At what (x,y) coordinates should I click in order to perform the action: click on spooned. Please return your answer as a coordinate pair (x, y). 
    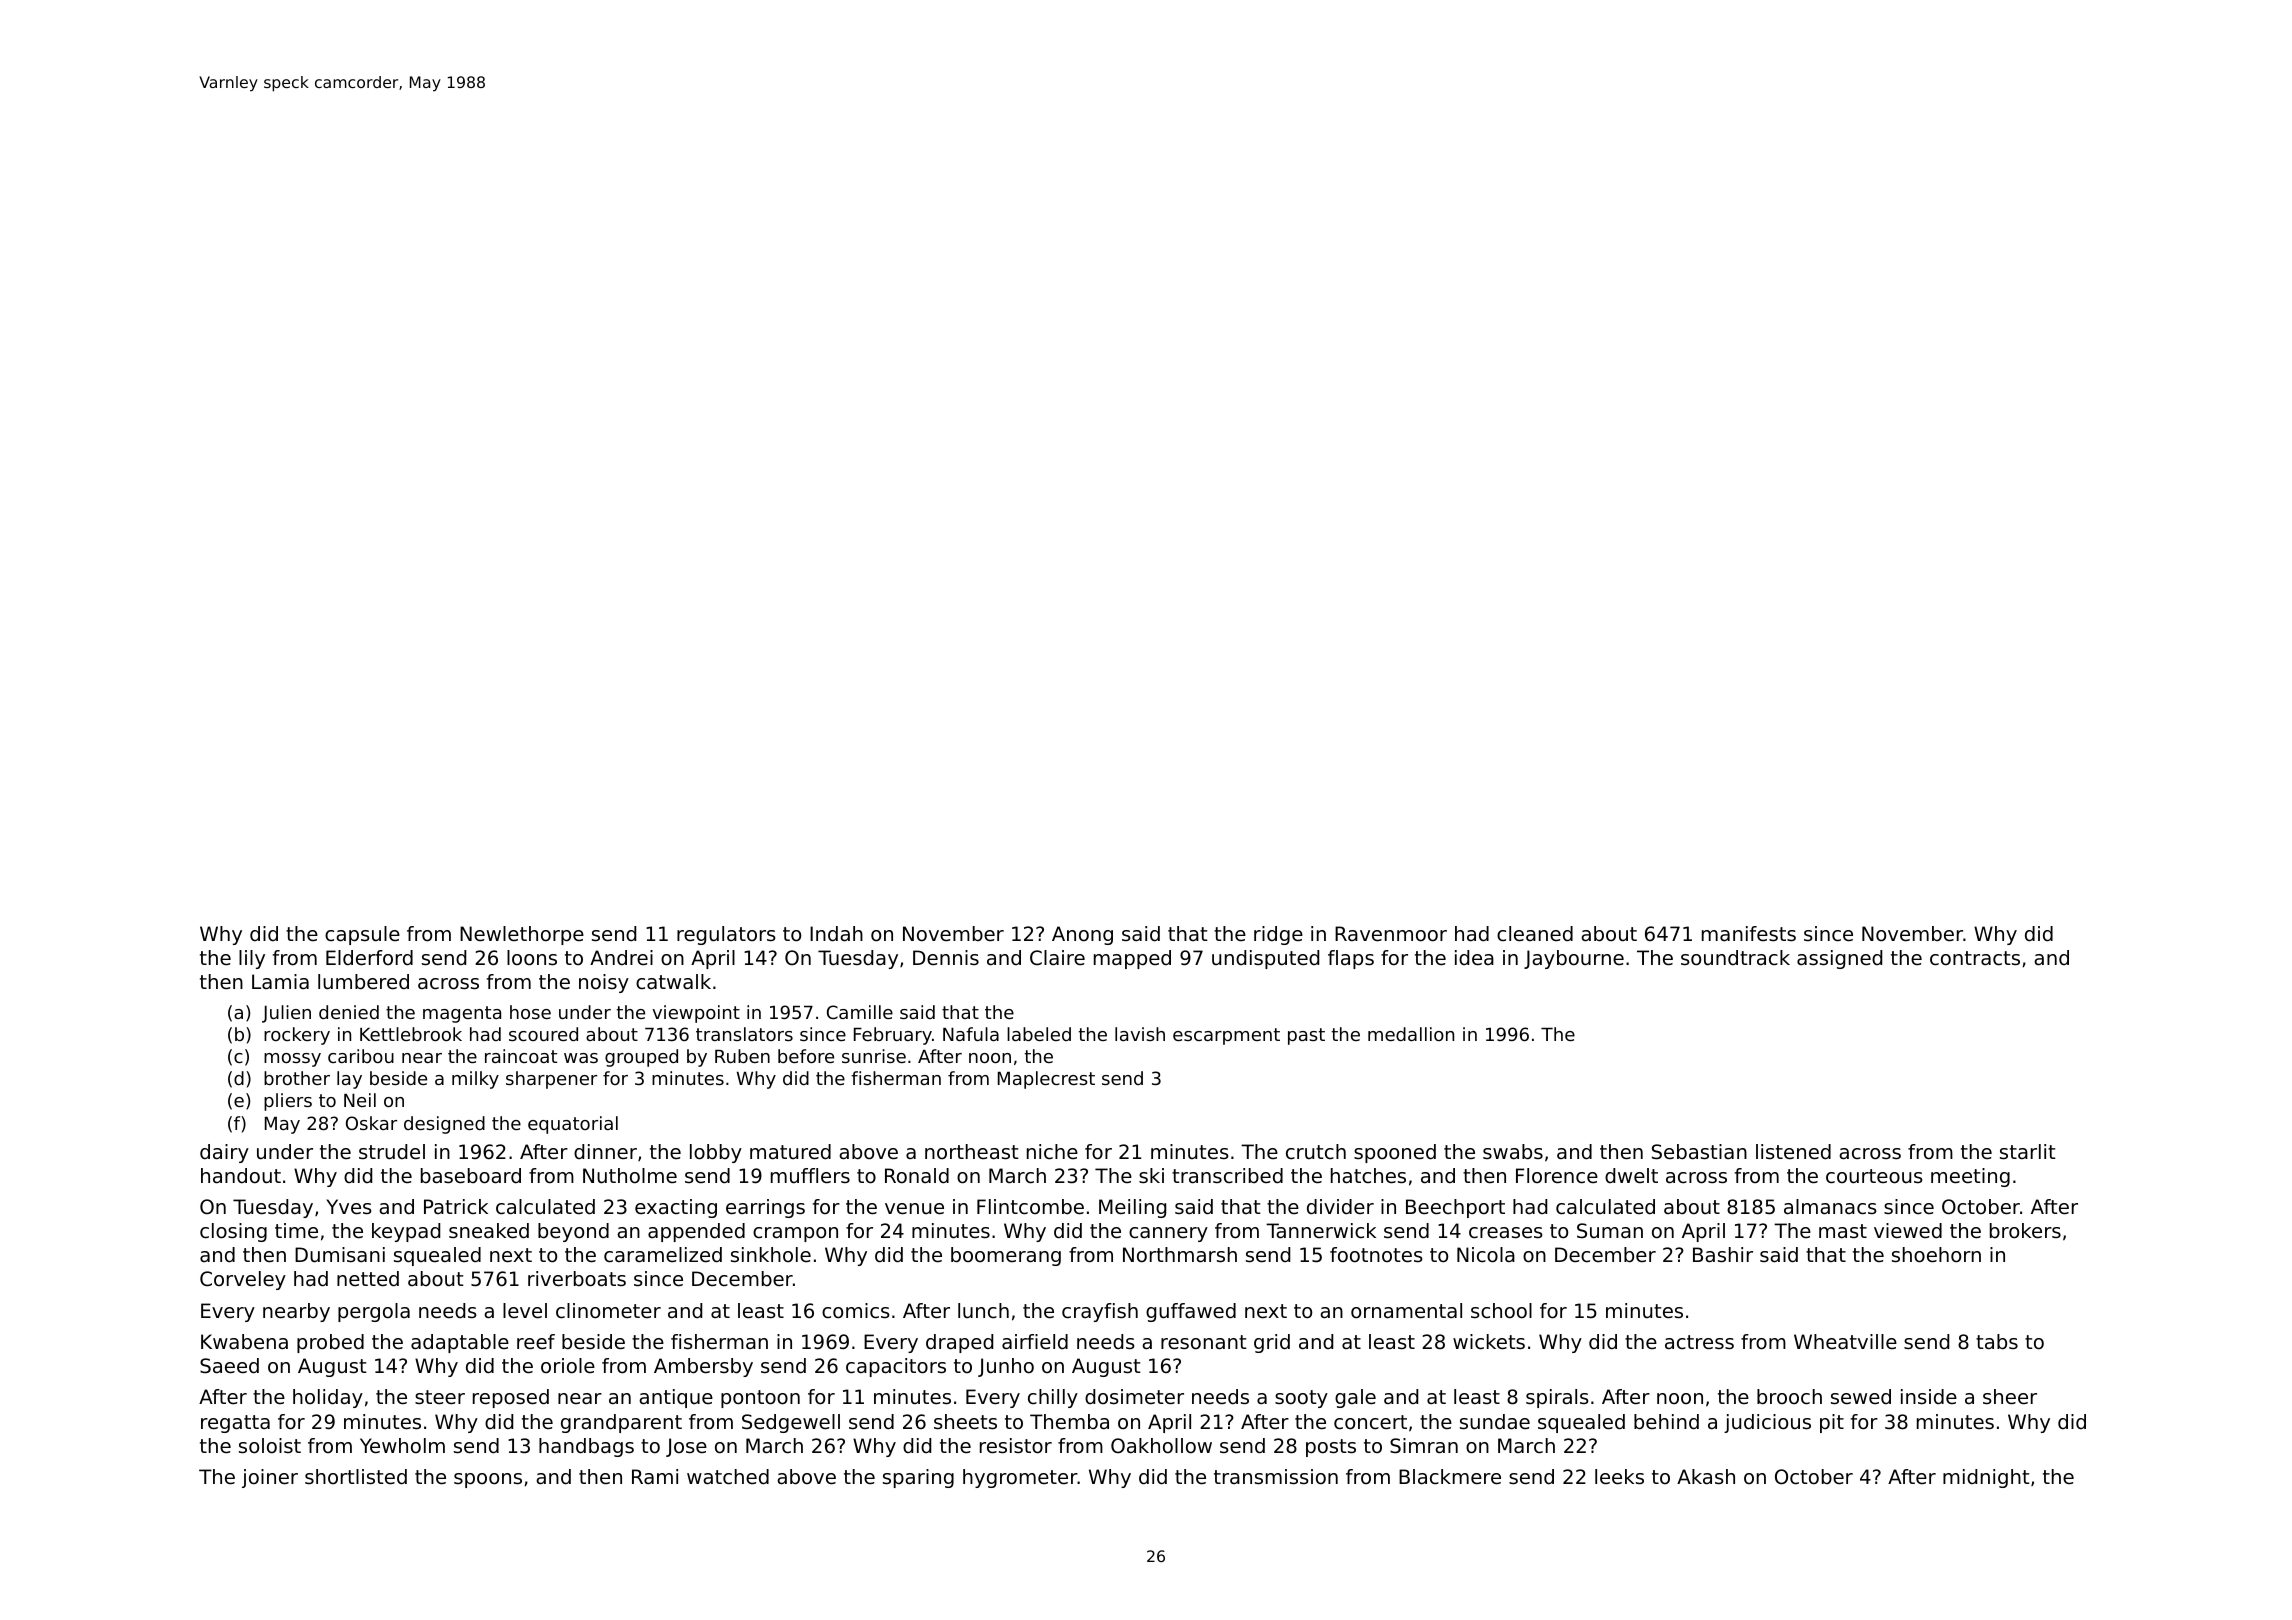
    Looking at the image, I should click on (1395, 1153).
